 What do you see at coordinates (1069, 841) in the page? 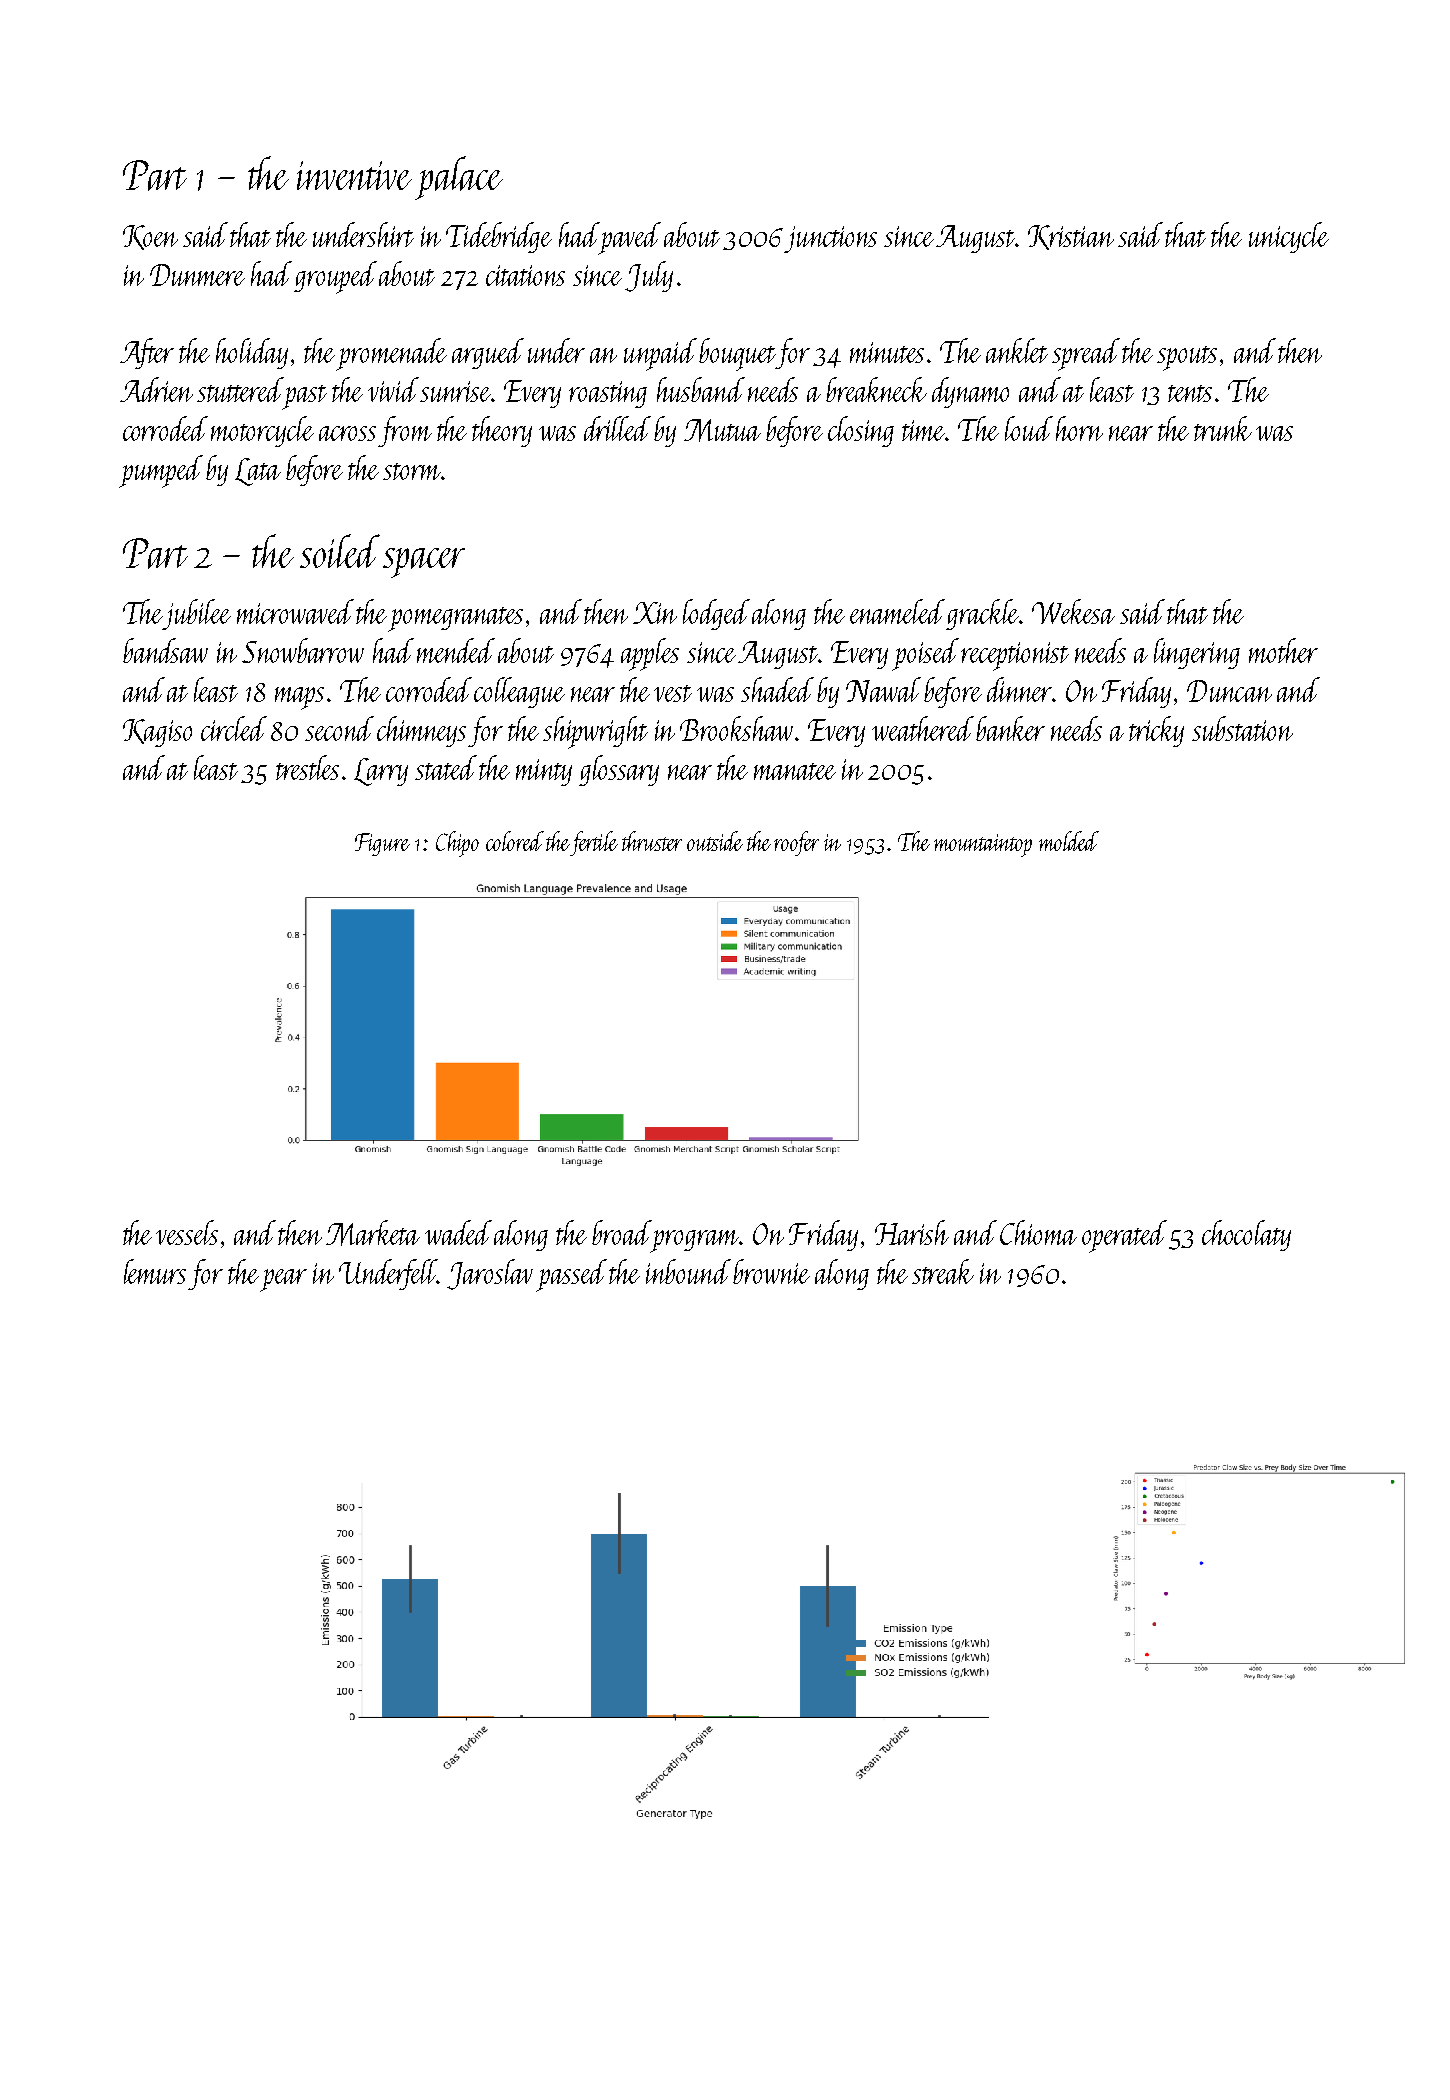
I see `molded` at bounding box center [1069, 841].
